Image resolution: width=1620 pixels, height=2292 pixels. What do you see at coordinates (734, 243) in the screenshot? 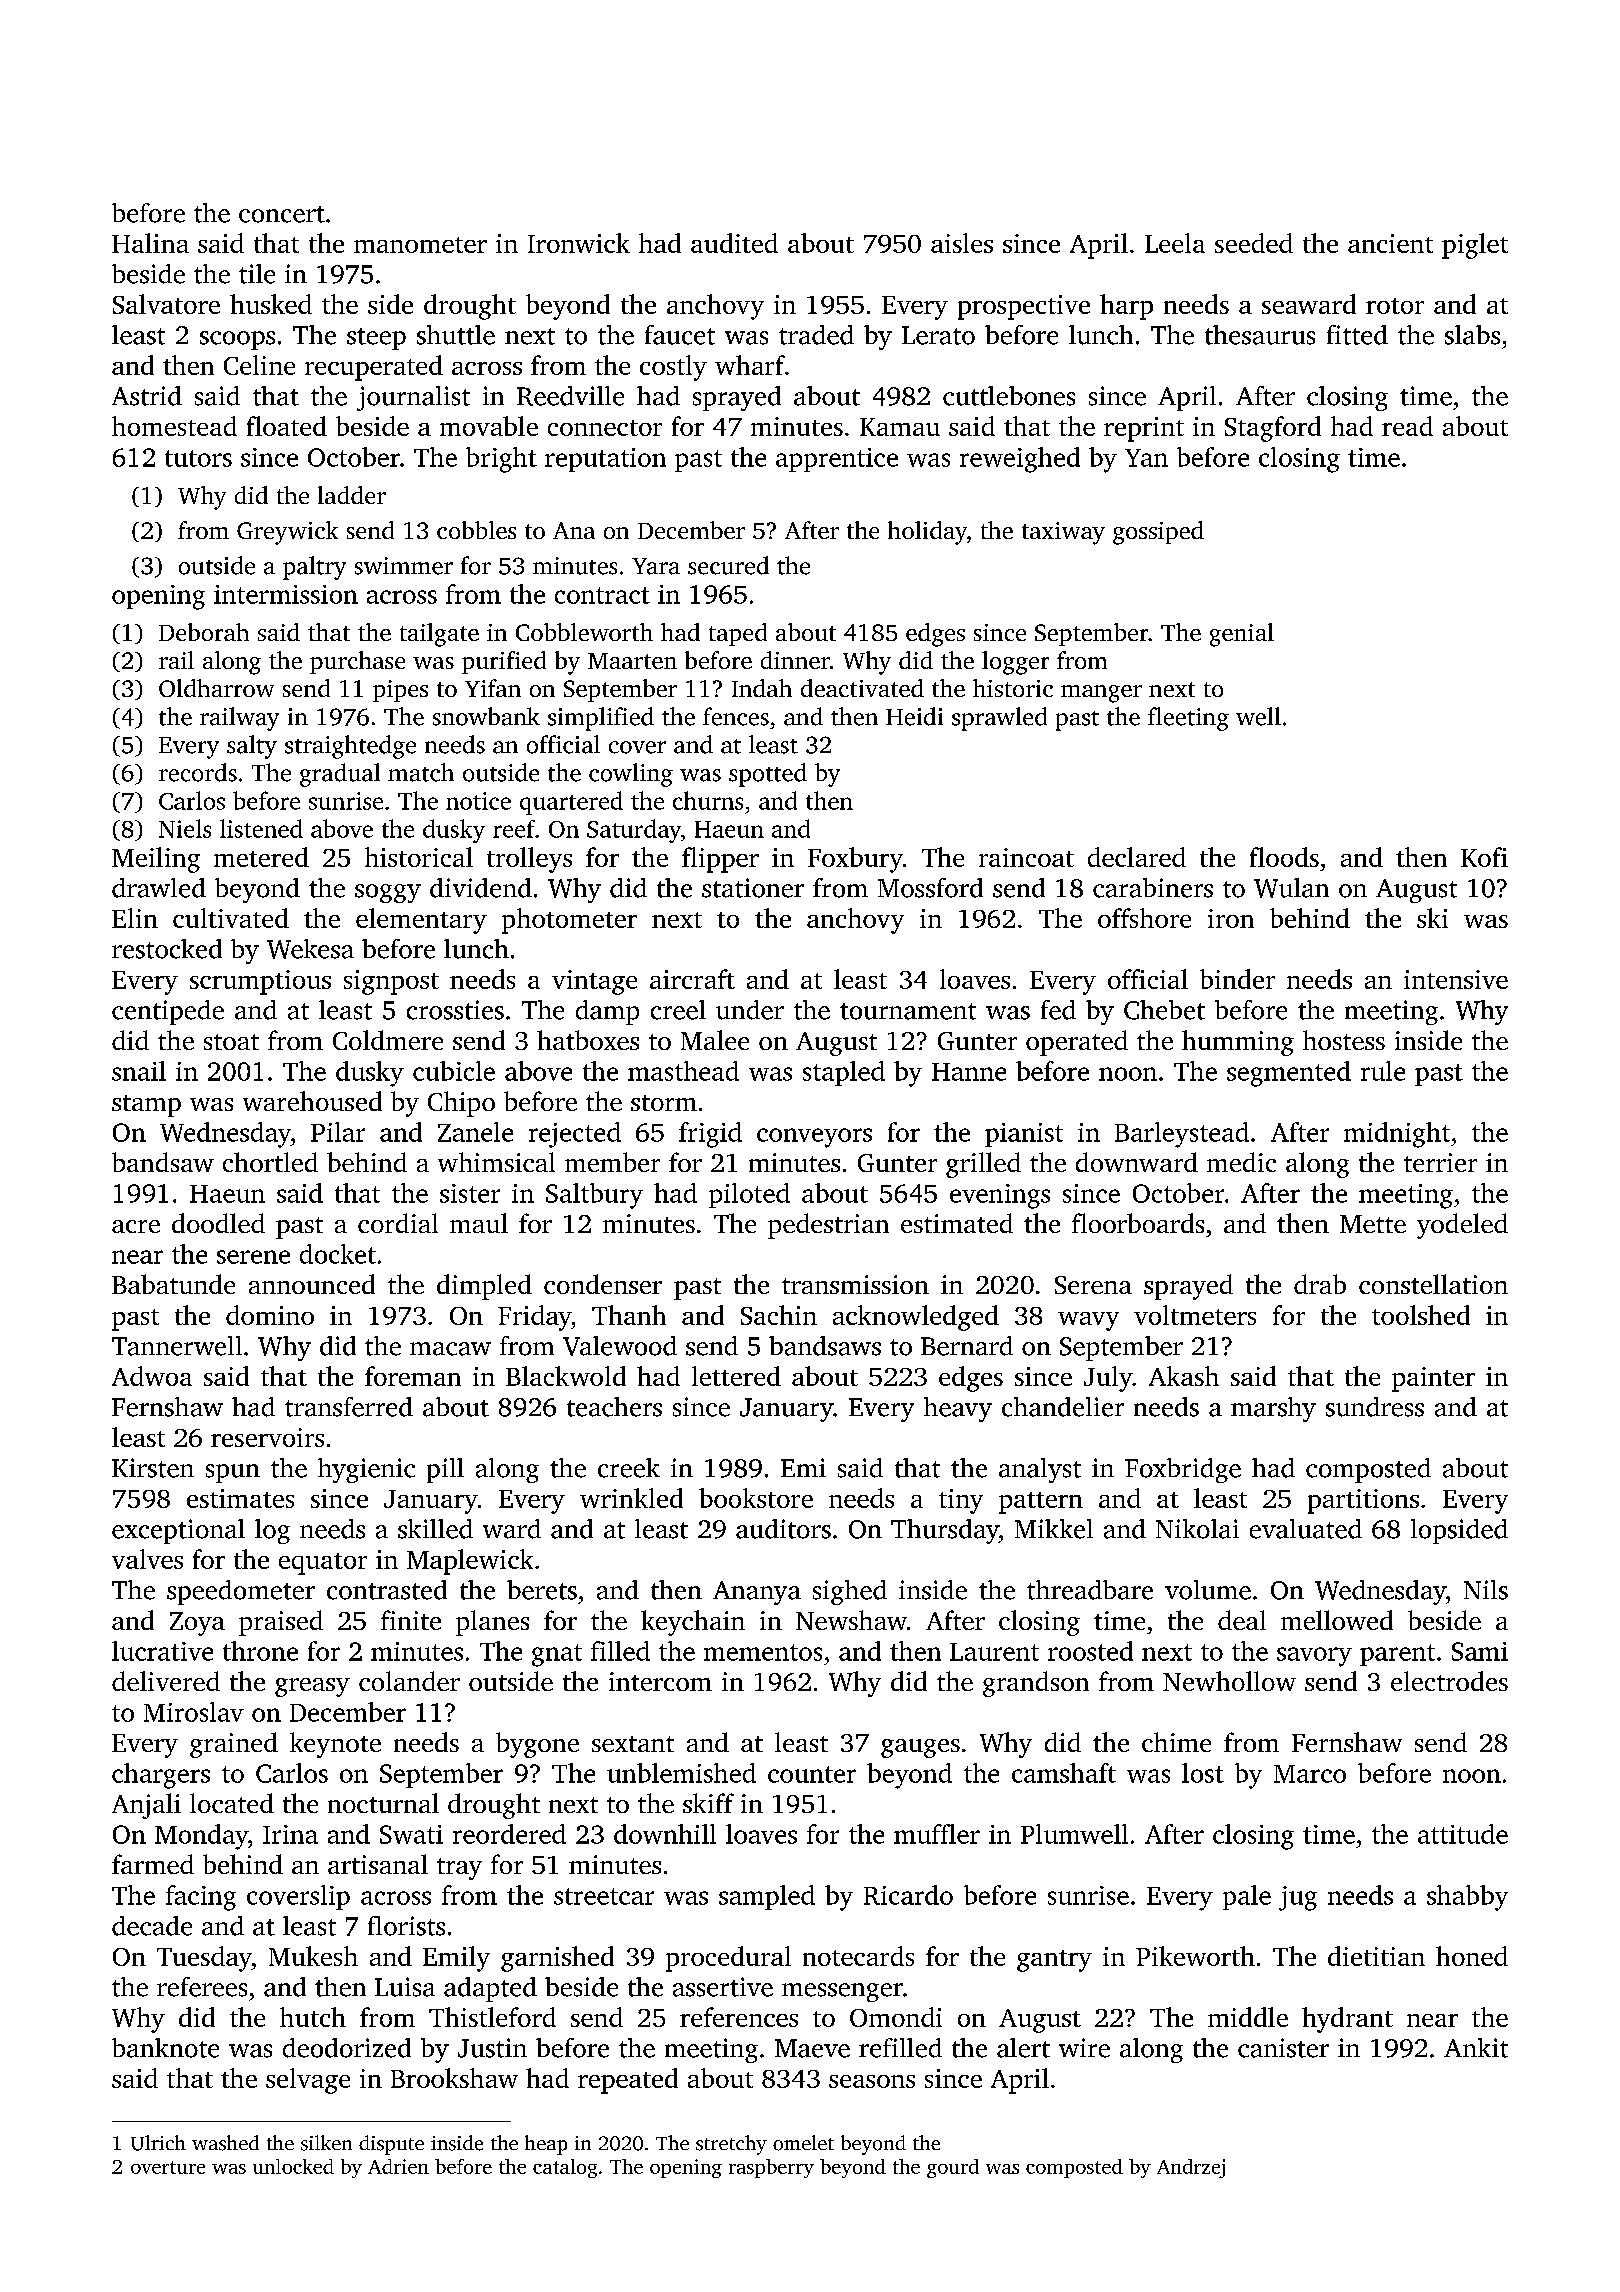
I see `audited` at bounding box center [734, 243].
